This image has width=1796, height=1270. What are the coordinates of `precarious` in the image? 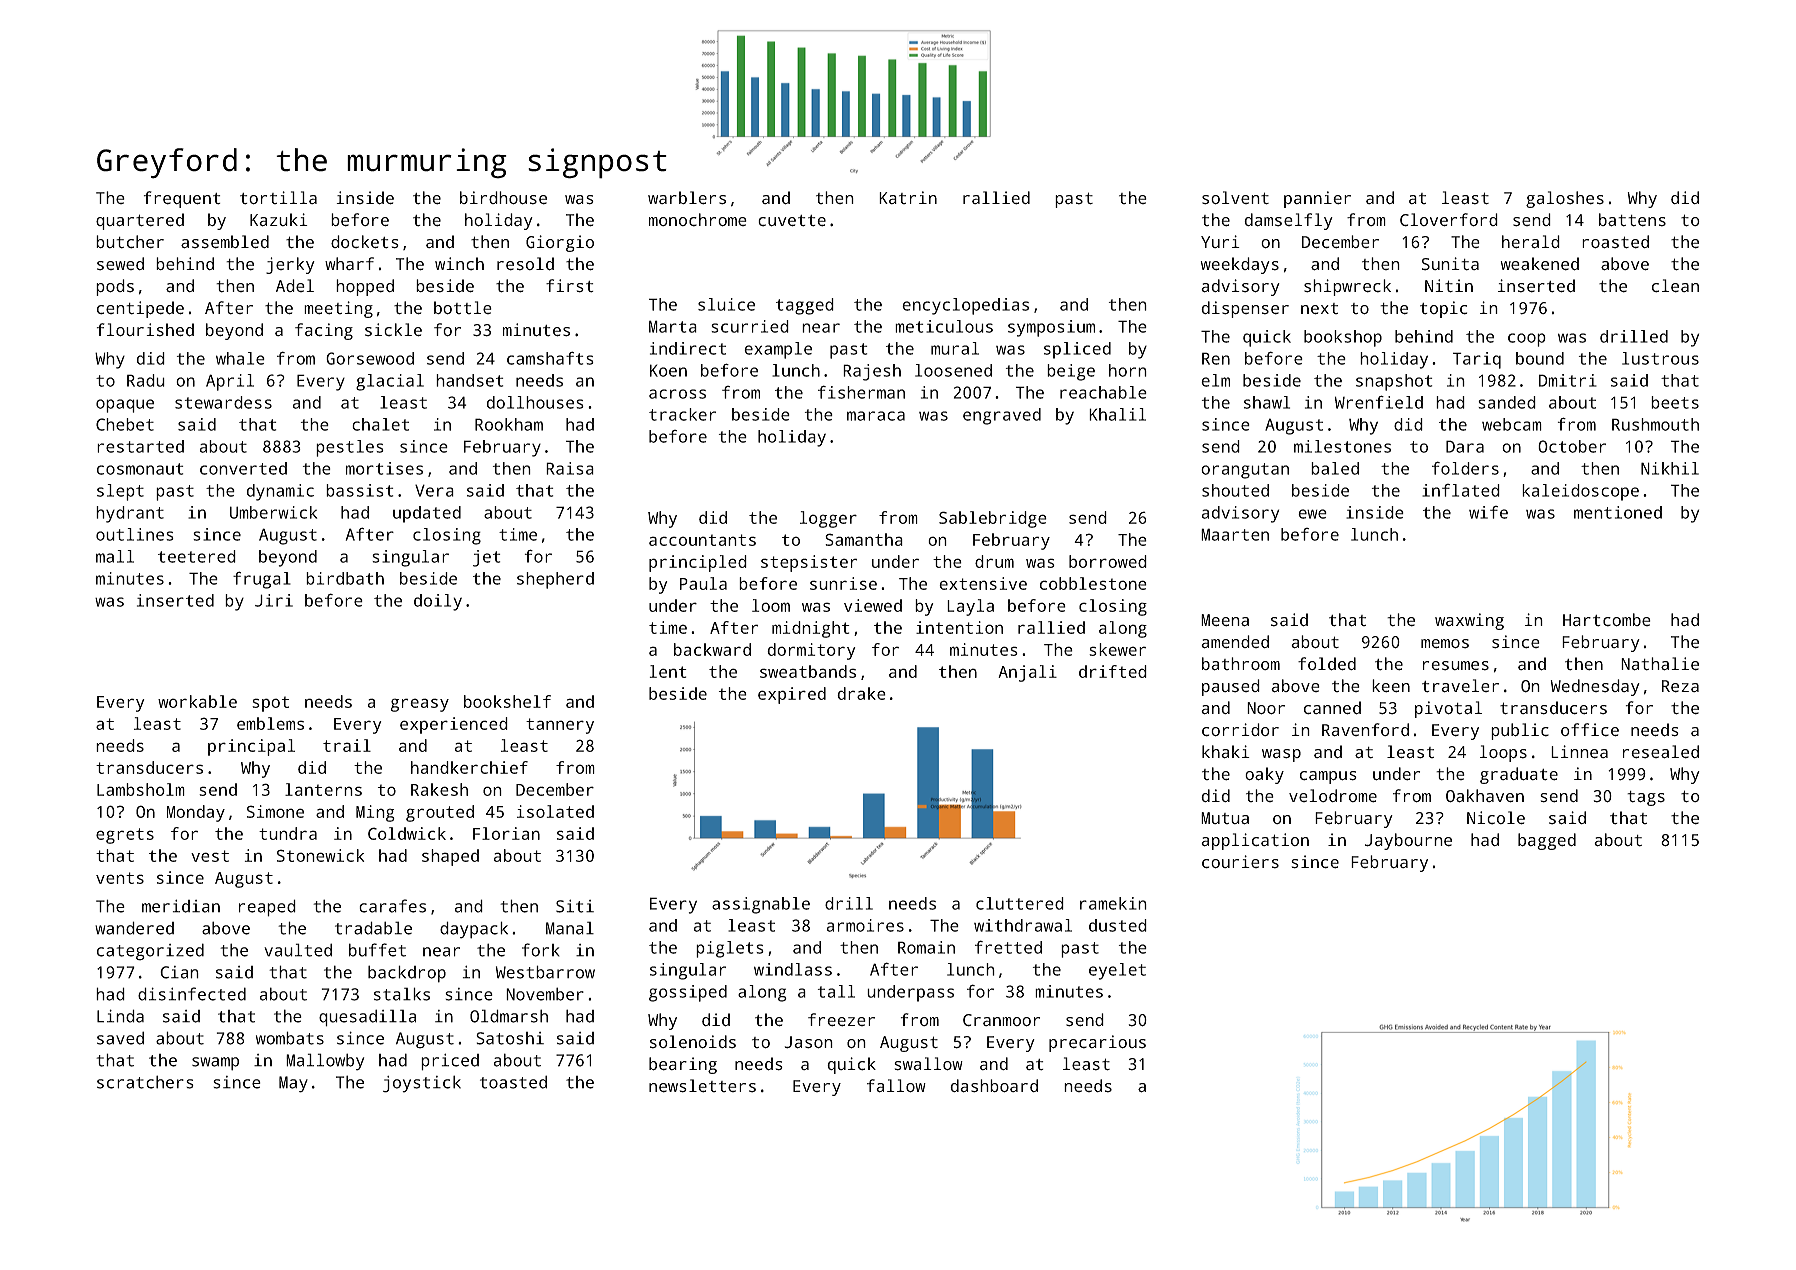 It's located at (1097, 1043).
